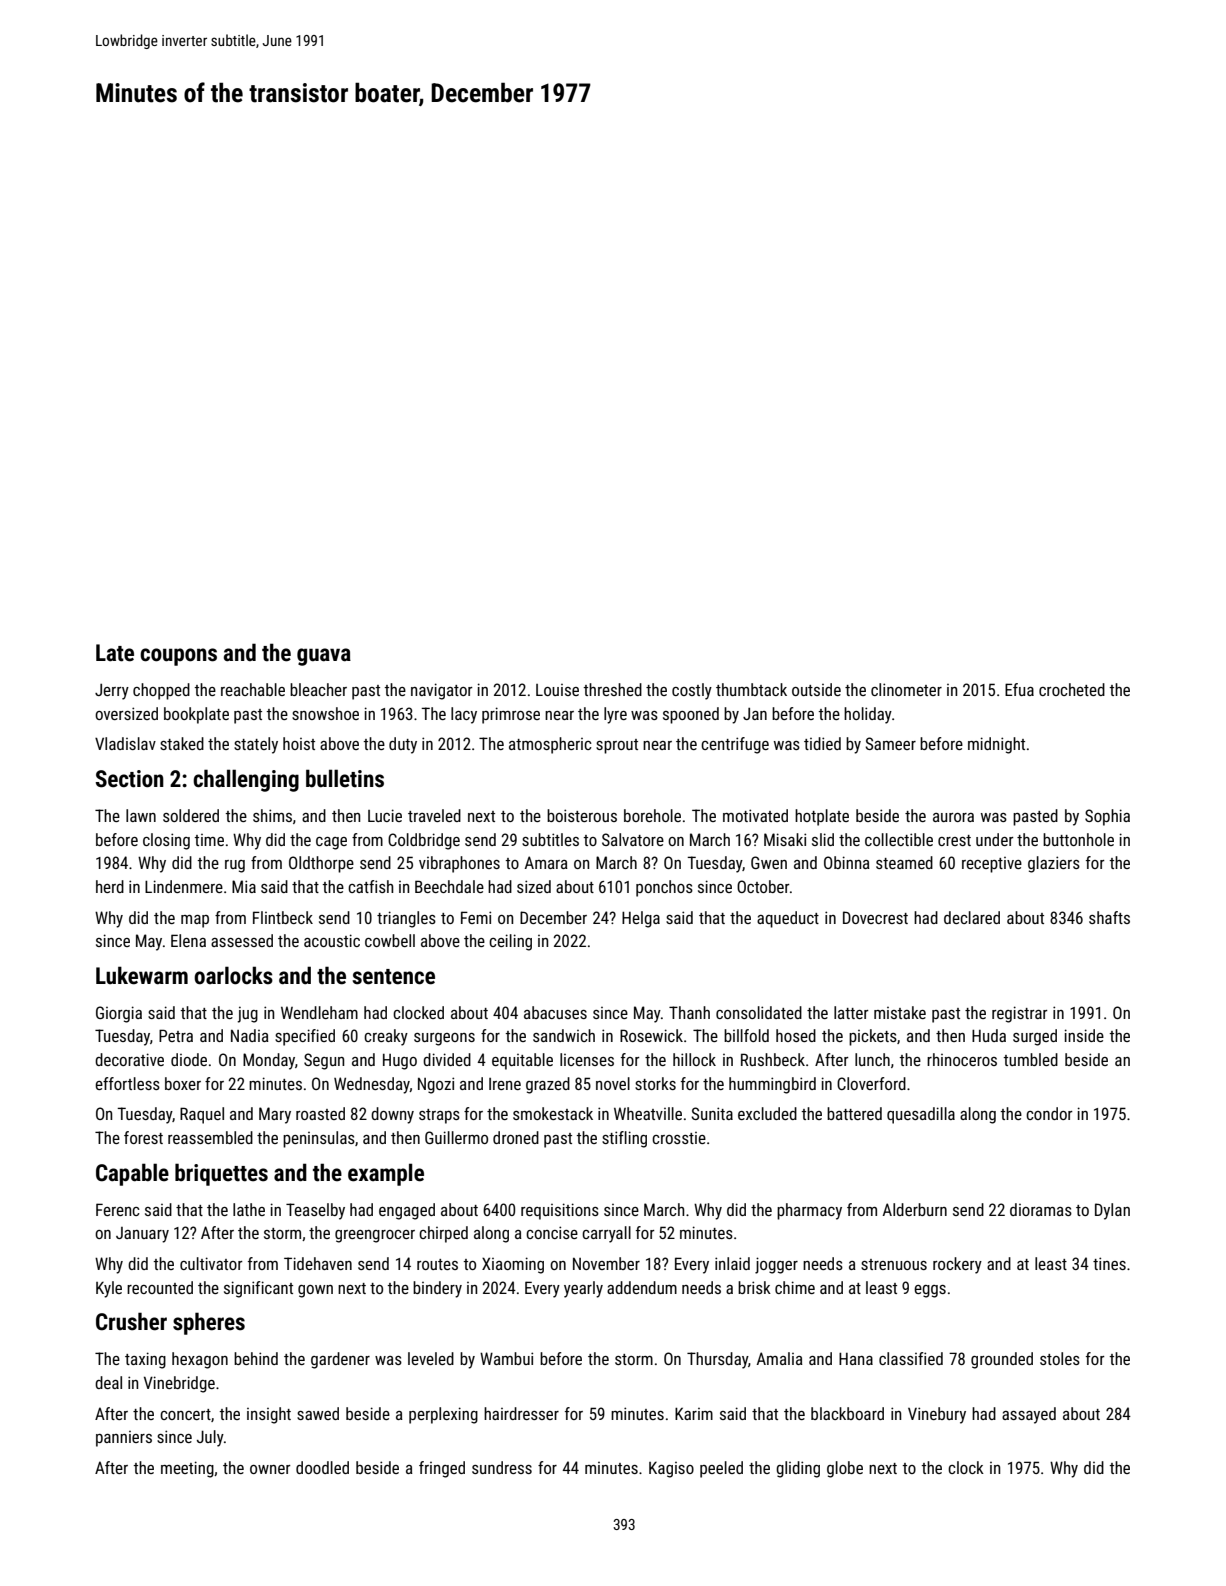 Image resolution: width=1226 pixels, height=1586 pixels. What do you see at coordinates (502, 1467) in the screenshot?
I see `sundress` at bounding box center [502, 1467].
